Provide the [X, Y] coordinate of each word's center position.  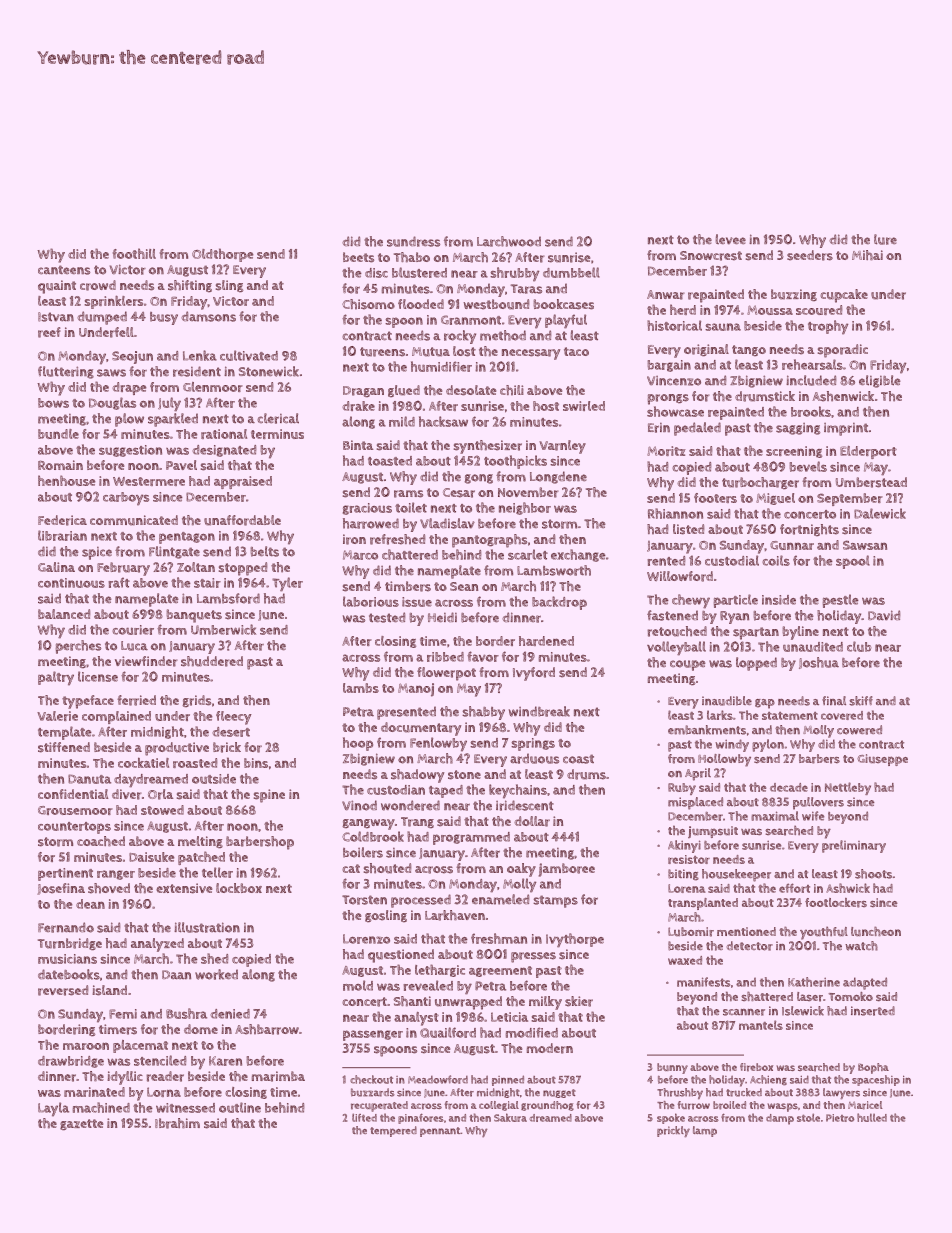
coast [578, 759]
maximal [775, 816]
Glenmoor [213, 387]
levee [731, 239]
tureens [382, 352]
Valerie [57, 716]
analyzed [157, 945]
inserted [873, 1011]
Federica [62, 520]
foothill [134, 253]
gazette [81, 1124]
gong [478, 479]
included [811, 380]
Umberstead [871, 482]
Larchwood [509, 241]
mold [358, 985]
